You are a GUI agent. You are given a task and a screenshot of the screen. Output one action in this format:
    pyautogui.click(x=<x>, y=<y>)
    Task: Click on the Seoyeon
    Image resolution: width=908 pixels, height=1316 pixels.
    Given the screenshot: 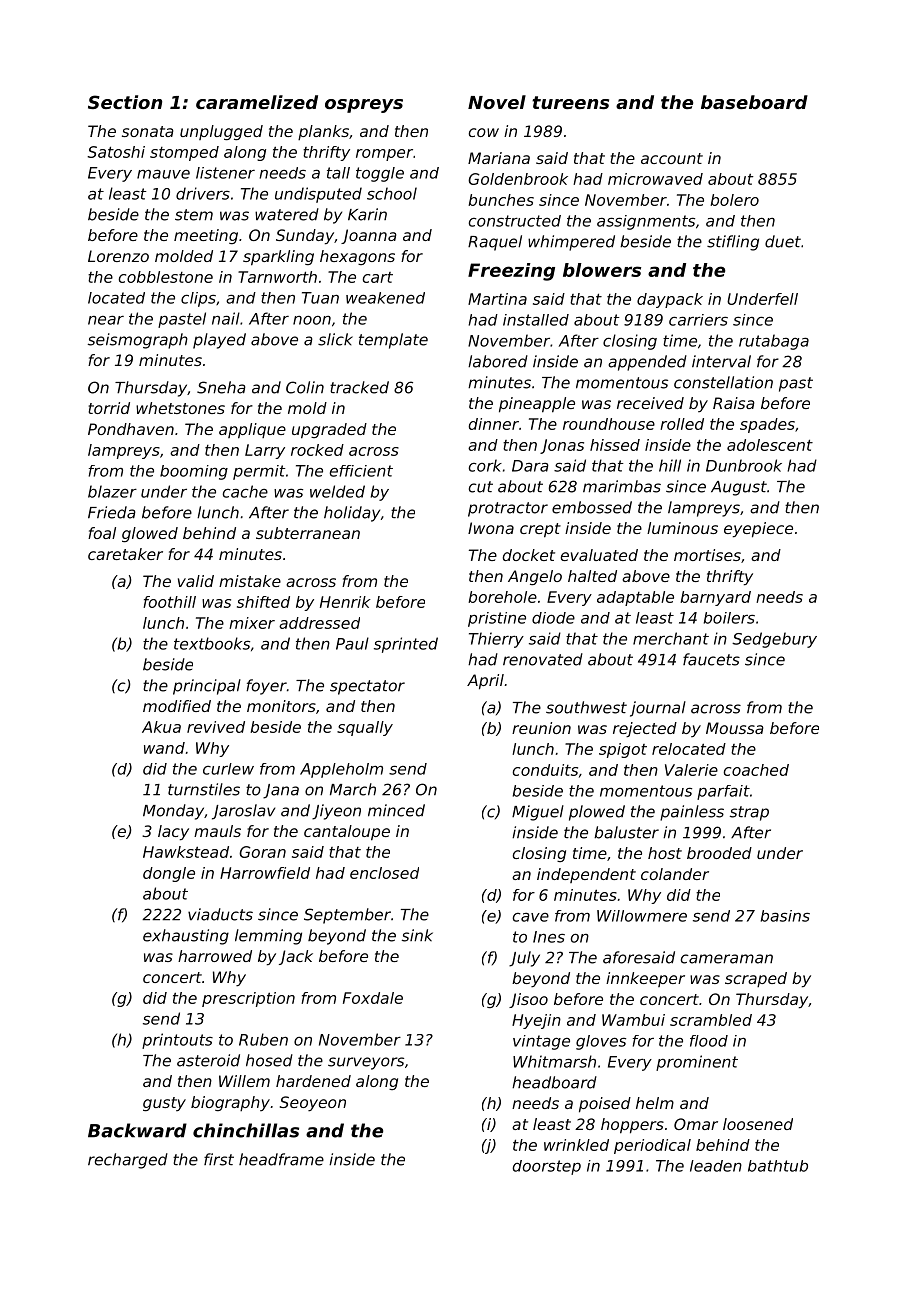 What is the action you would take?
    pyautogui.click(x=313, y=1104)
